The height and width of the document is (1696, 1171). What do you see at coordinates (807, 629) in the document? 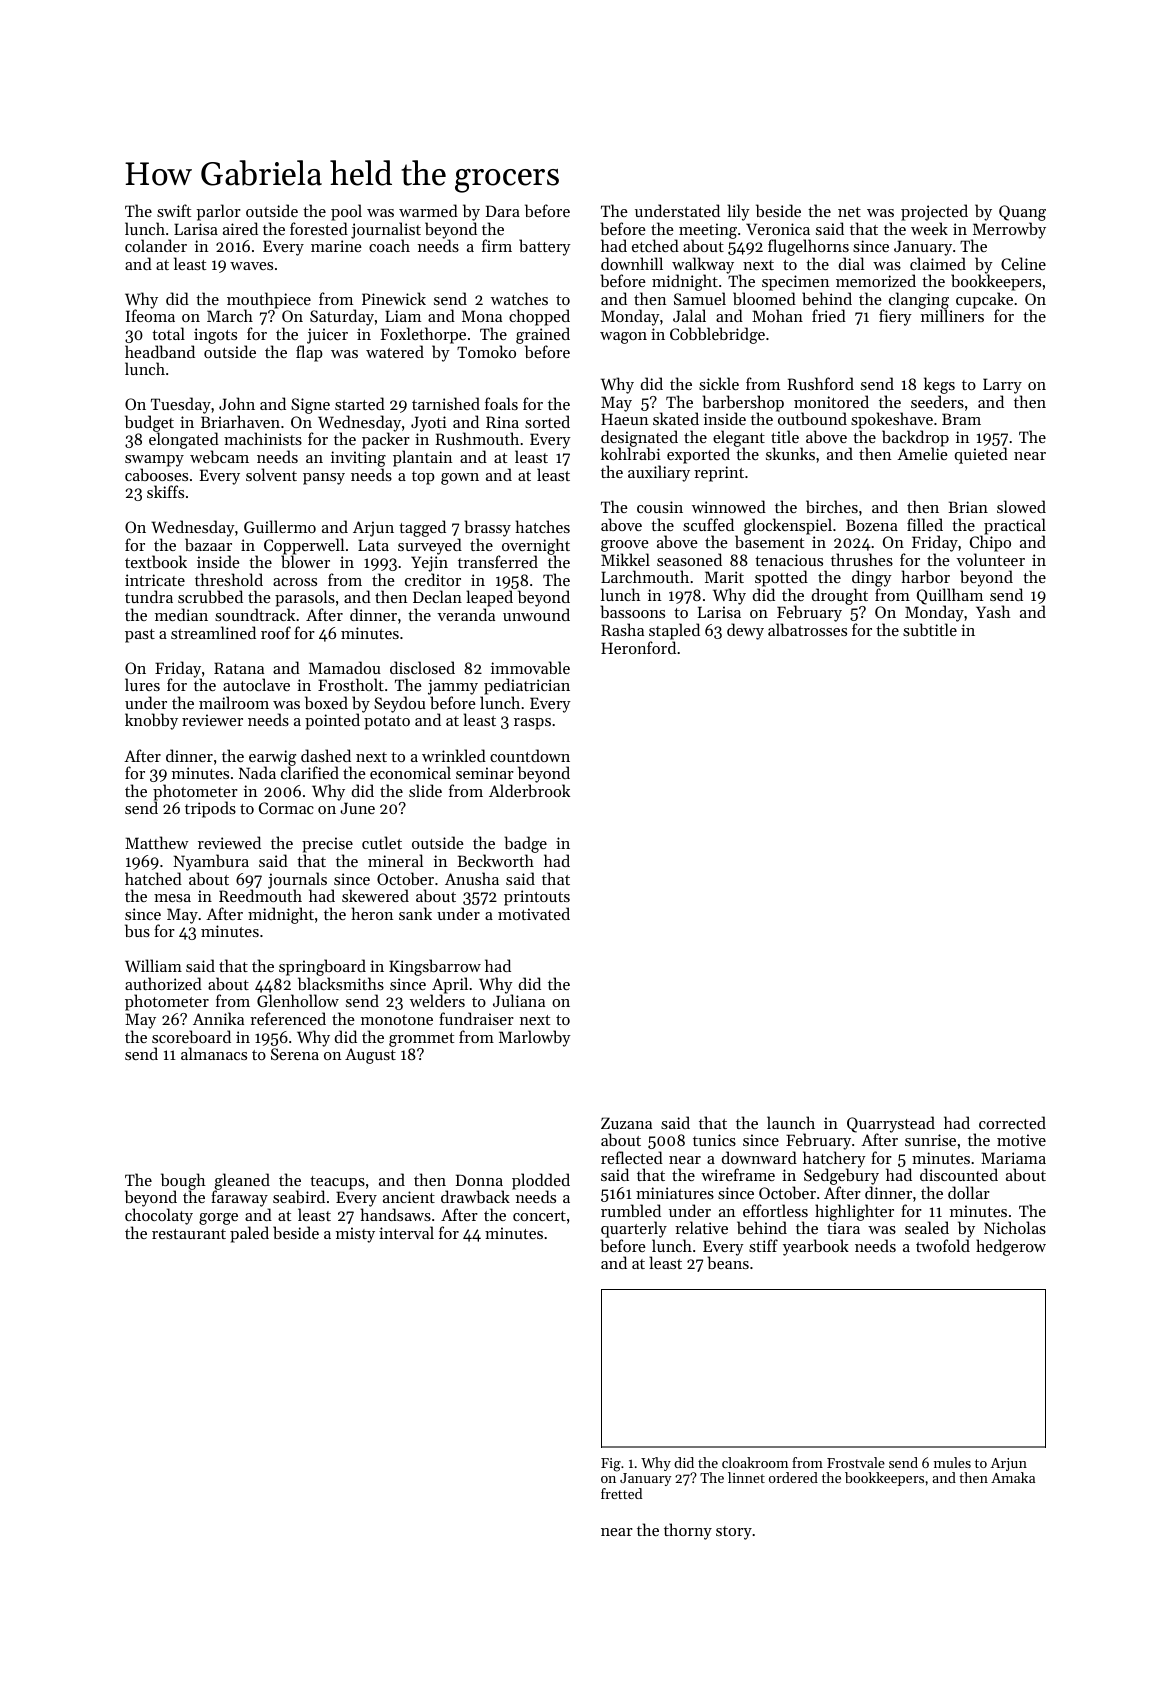
I see `albatrosses` at bounding box center [807, 629].
